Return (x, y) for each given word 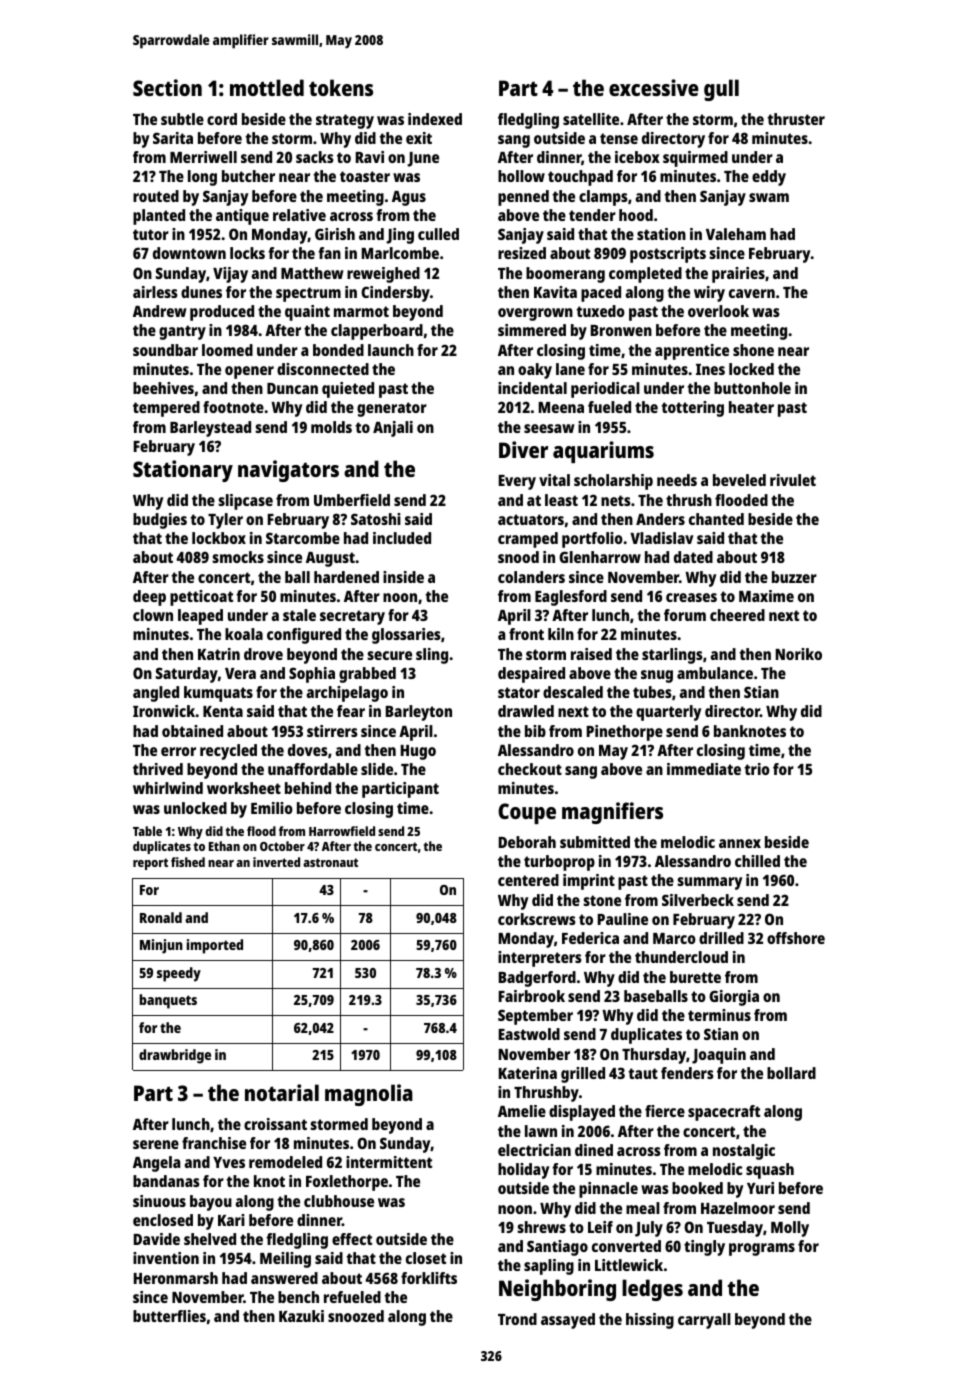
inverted (276, 862)
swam (769, 197)
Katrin (219, 654)
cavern (752, 293)
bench (298, 1297)
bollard (791, 1073)
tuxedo (600, 311)
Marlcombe (400, 253)
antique (242, 217)
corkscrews (537, 919)
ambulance (715, 673)
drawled (526, 711)
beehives (163, 388)
